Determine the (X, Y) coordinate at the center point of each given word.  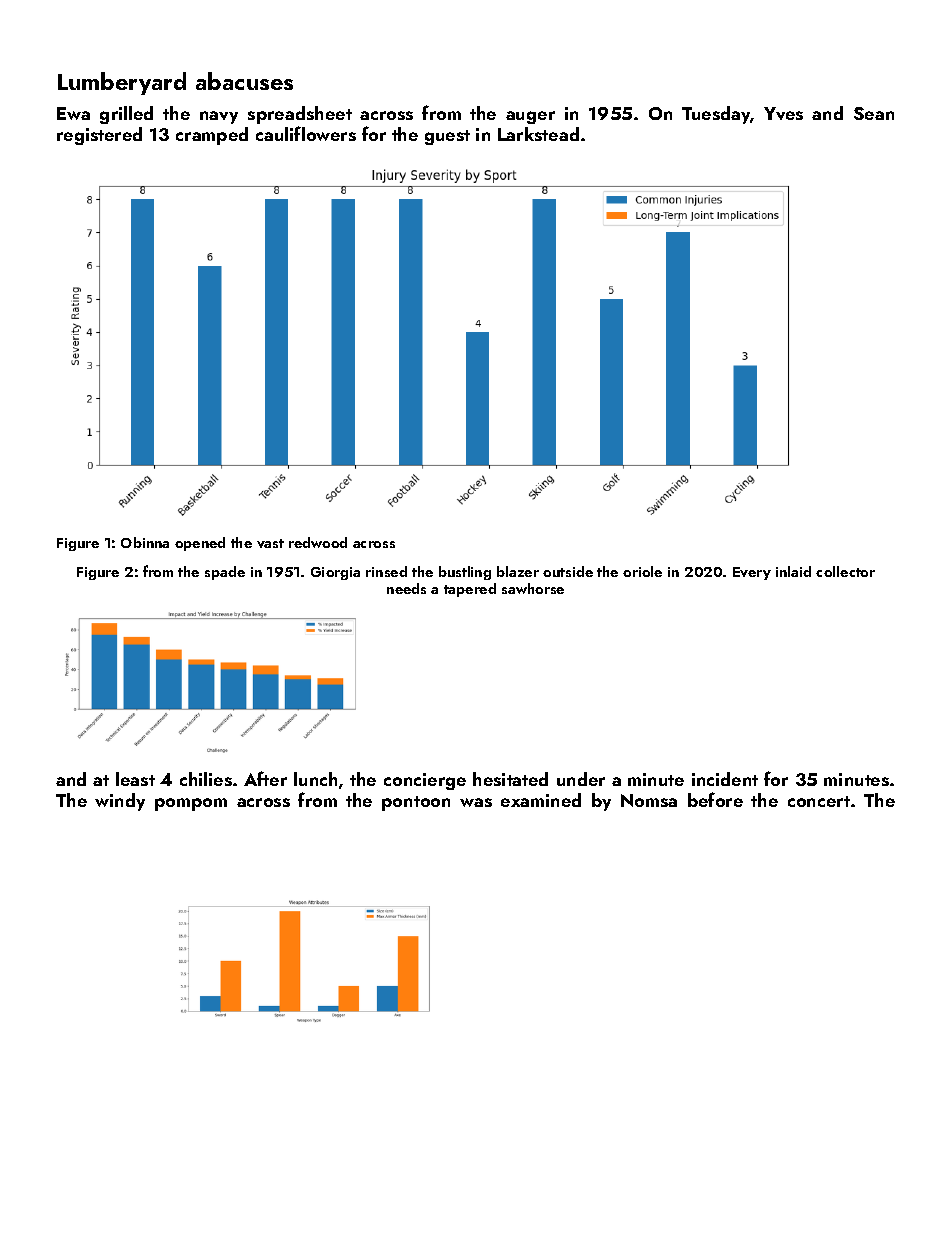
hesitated (510, 779)
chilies (206, 779)
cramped (212, 136)
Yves (783, 113)
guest (447, 137)
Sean (874, 113)
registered (99, 136)
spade (225, 573)
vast (270, 543)
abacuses (244, 81)
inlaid (793, 571)
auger (530, 117)
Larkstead (538, 134)
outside (568, 571)
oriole (642, 571)
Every (752, 573)
